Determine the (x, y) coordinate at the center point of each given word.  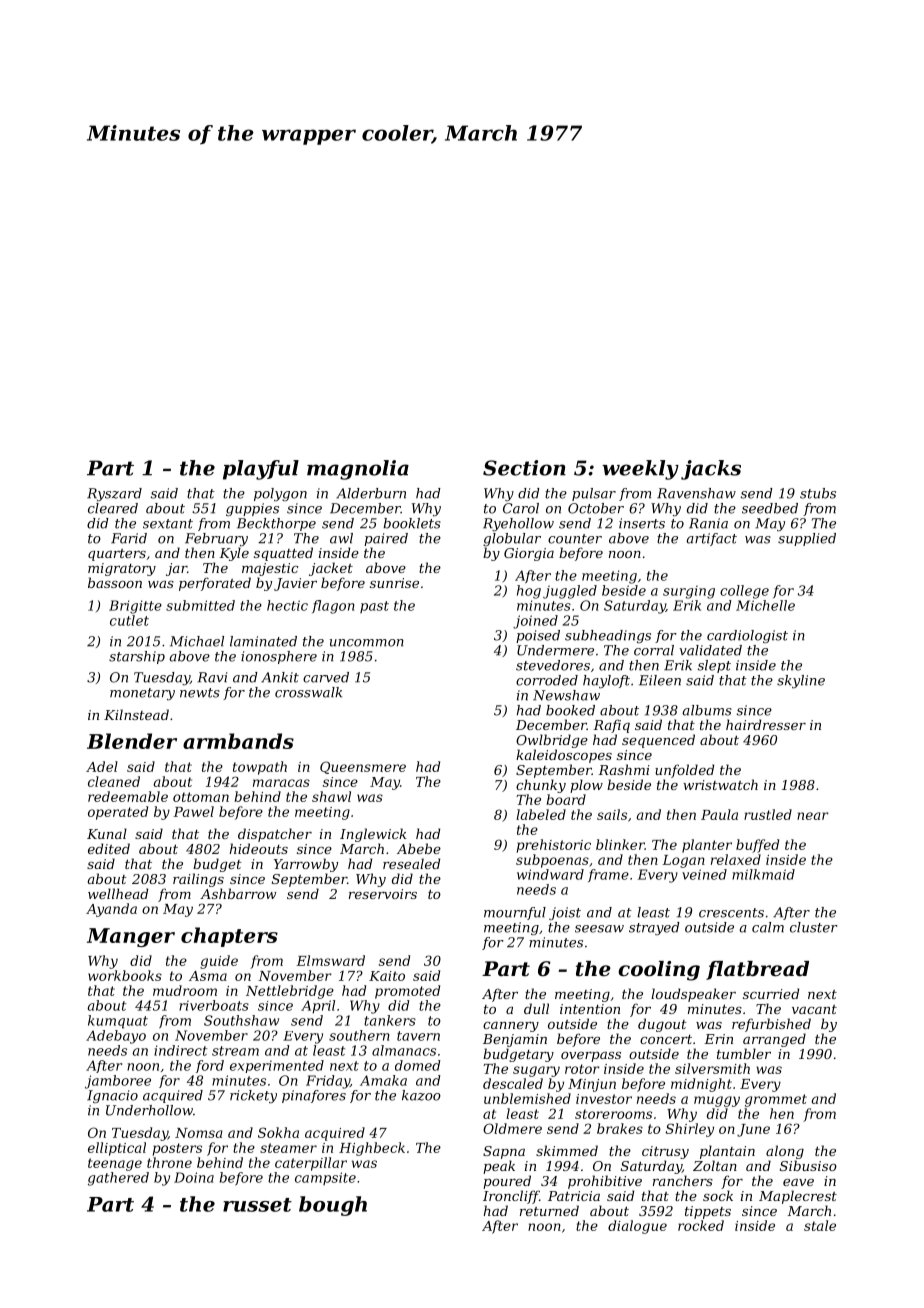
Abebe (419, 848)
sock (718, 1195)
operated (118, 813)
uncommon (367, 643)
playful (261, 470)
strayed (654, 928)
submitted (200, 605)
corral (654, 650)
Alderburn (371, 493)
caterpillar (311, 1164)
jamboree (118, 1082)
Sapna (504, 1152)
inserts (642, 523)
